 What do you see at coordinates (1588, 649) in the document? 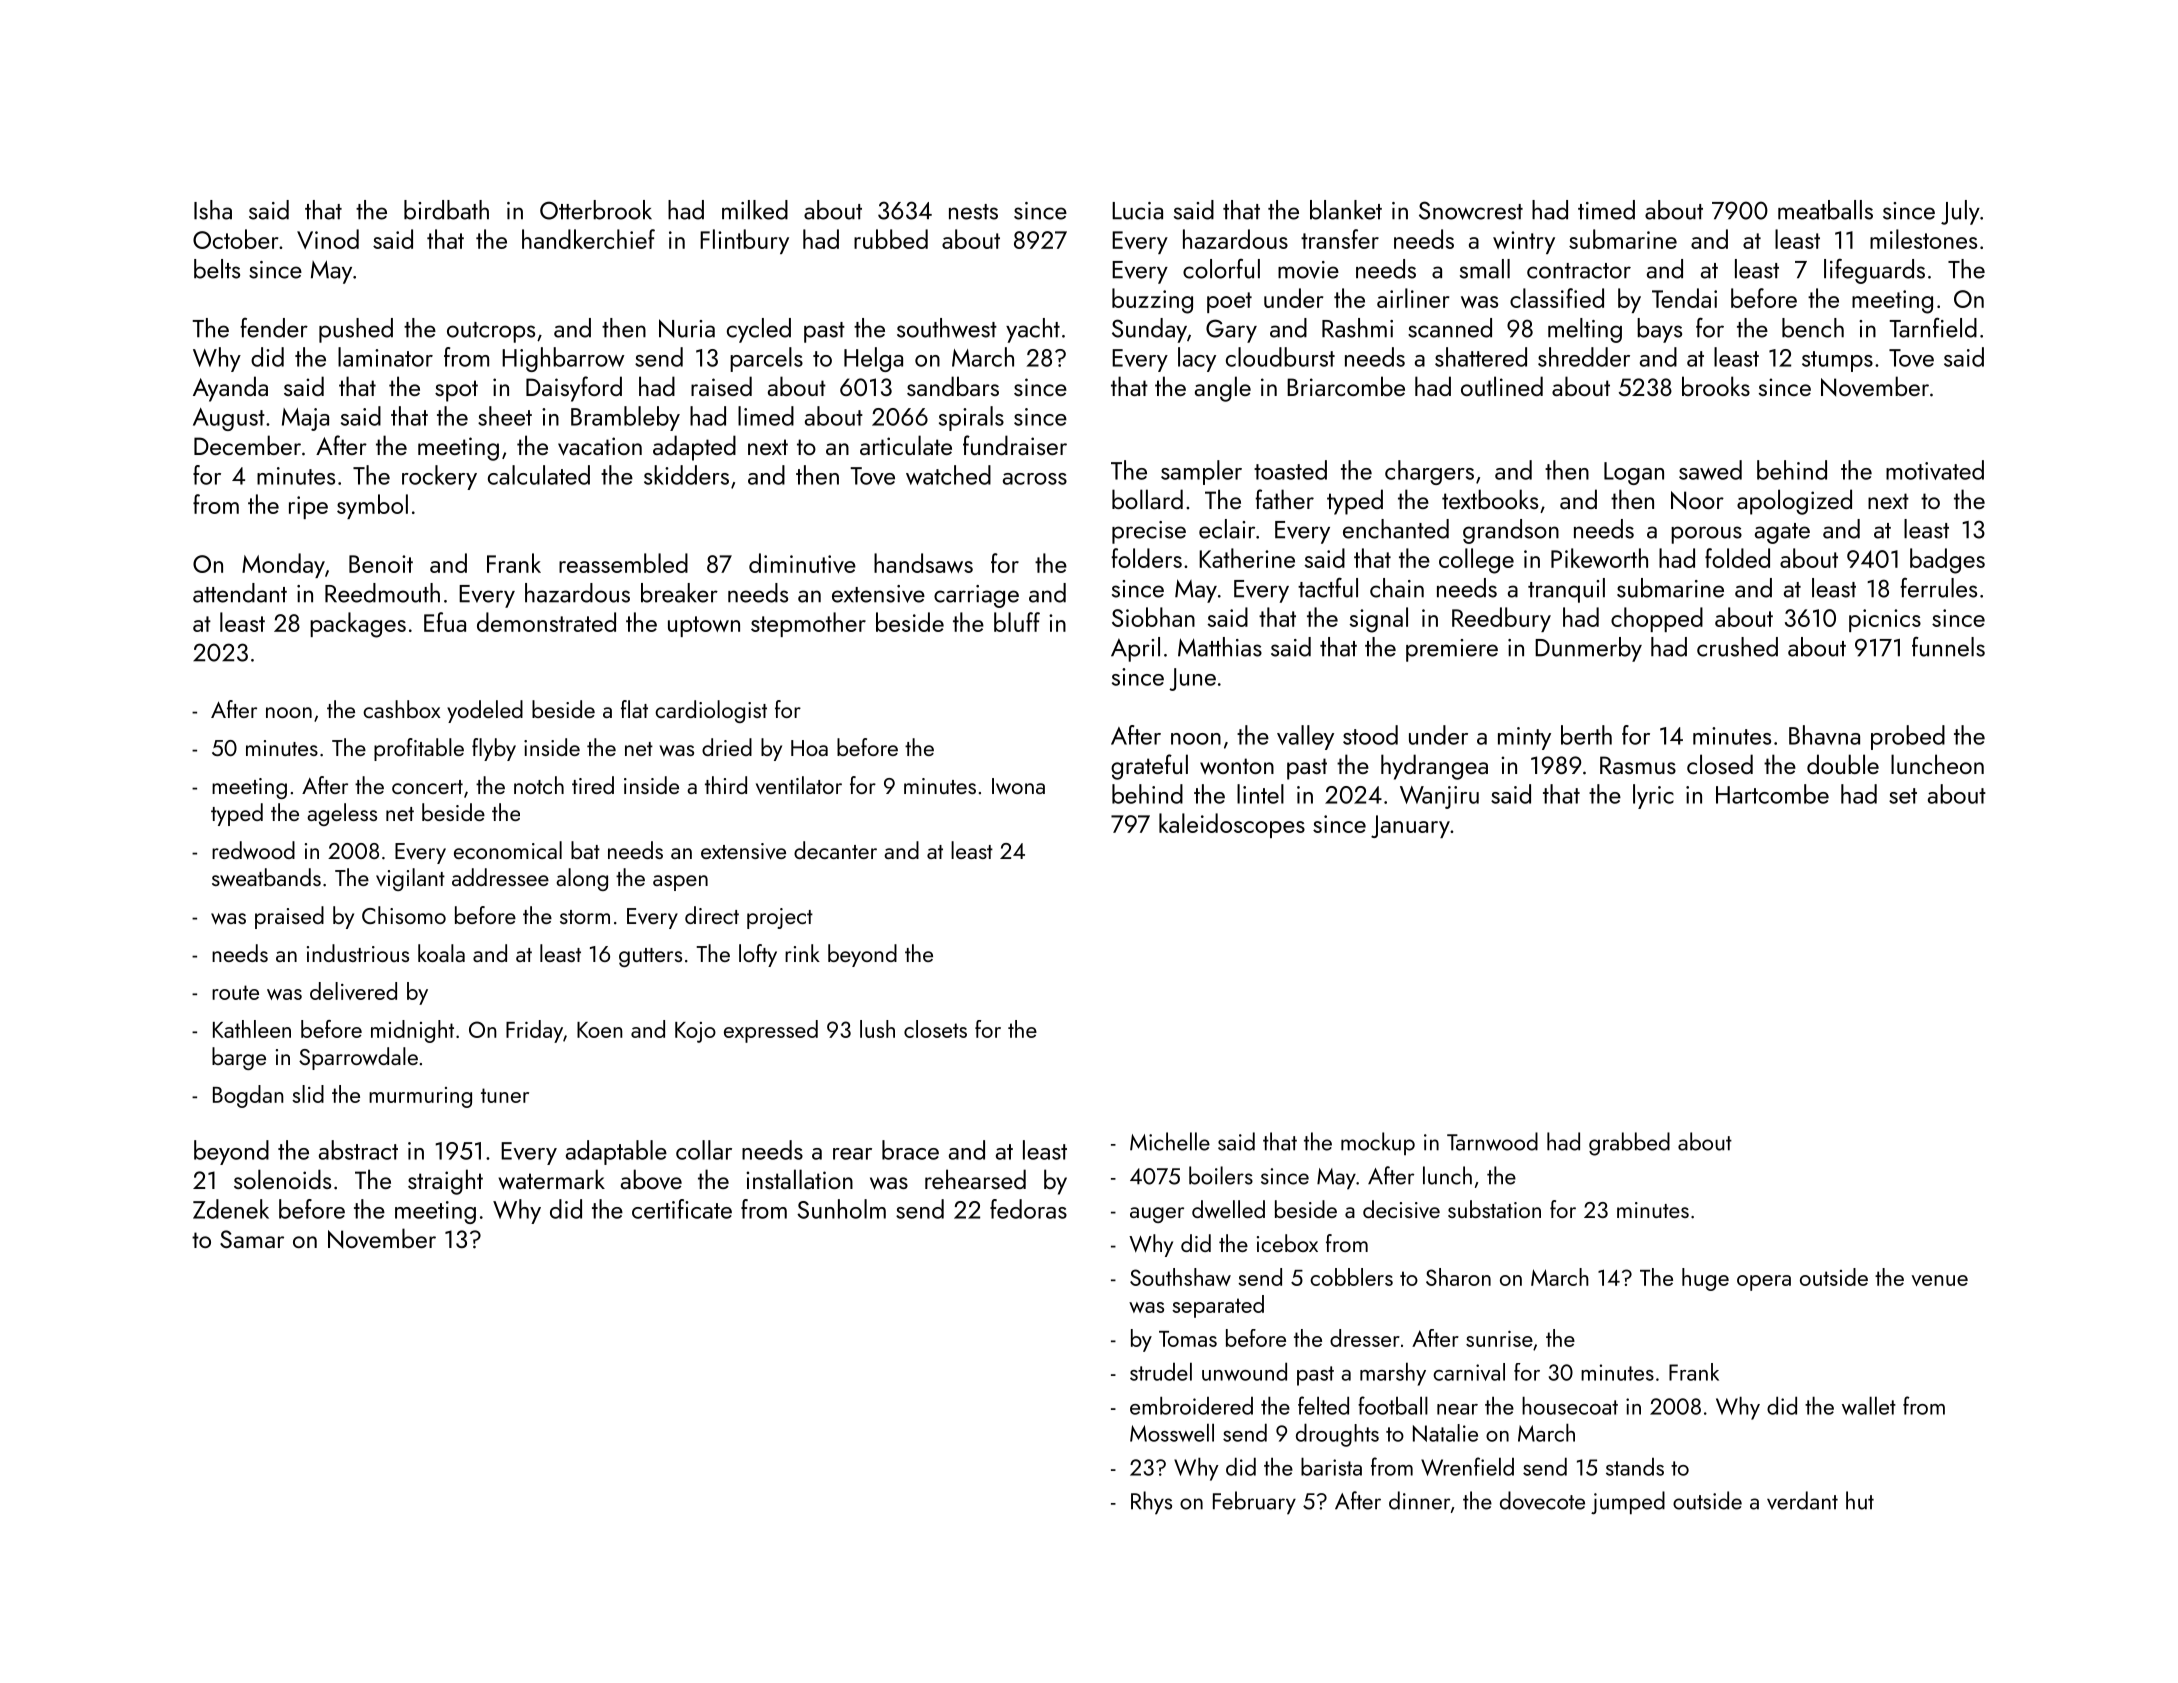
I see `Dunmerby` at bounding box center [1588, 649].
